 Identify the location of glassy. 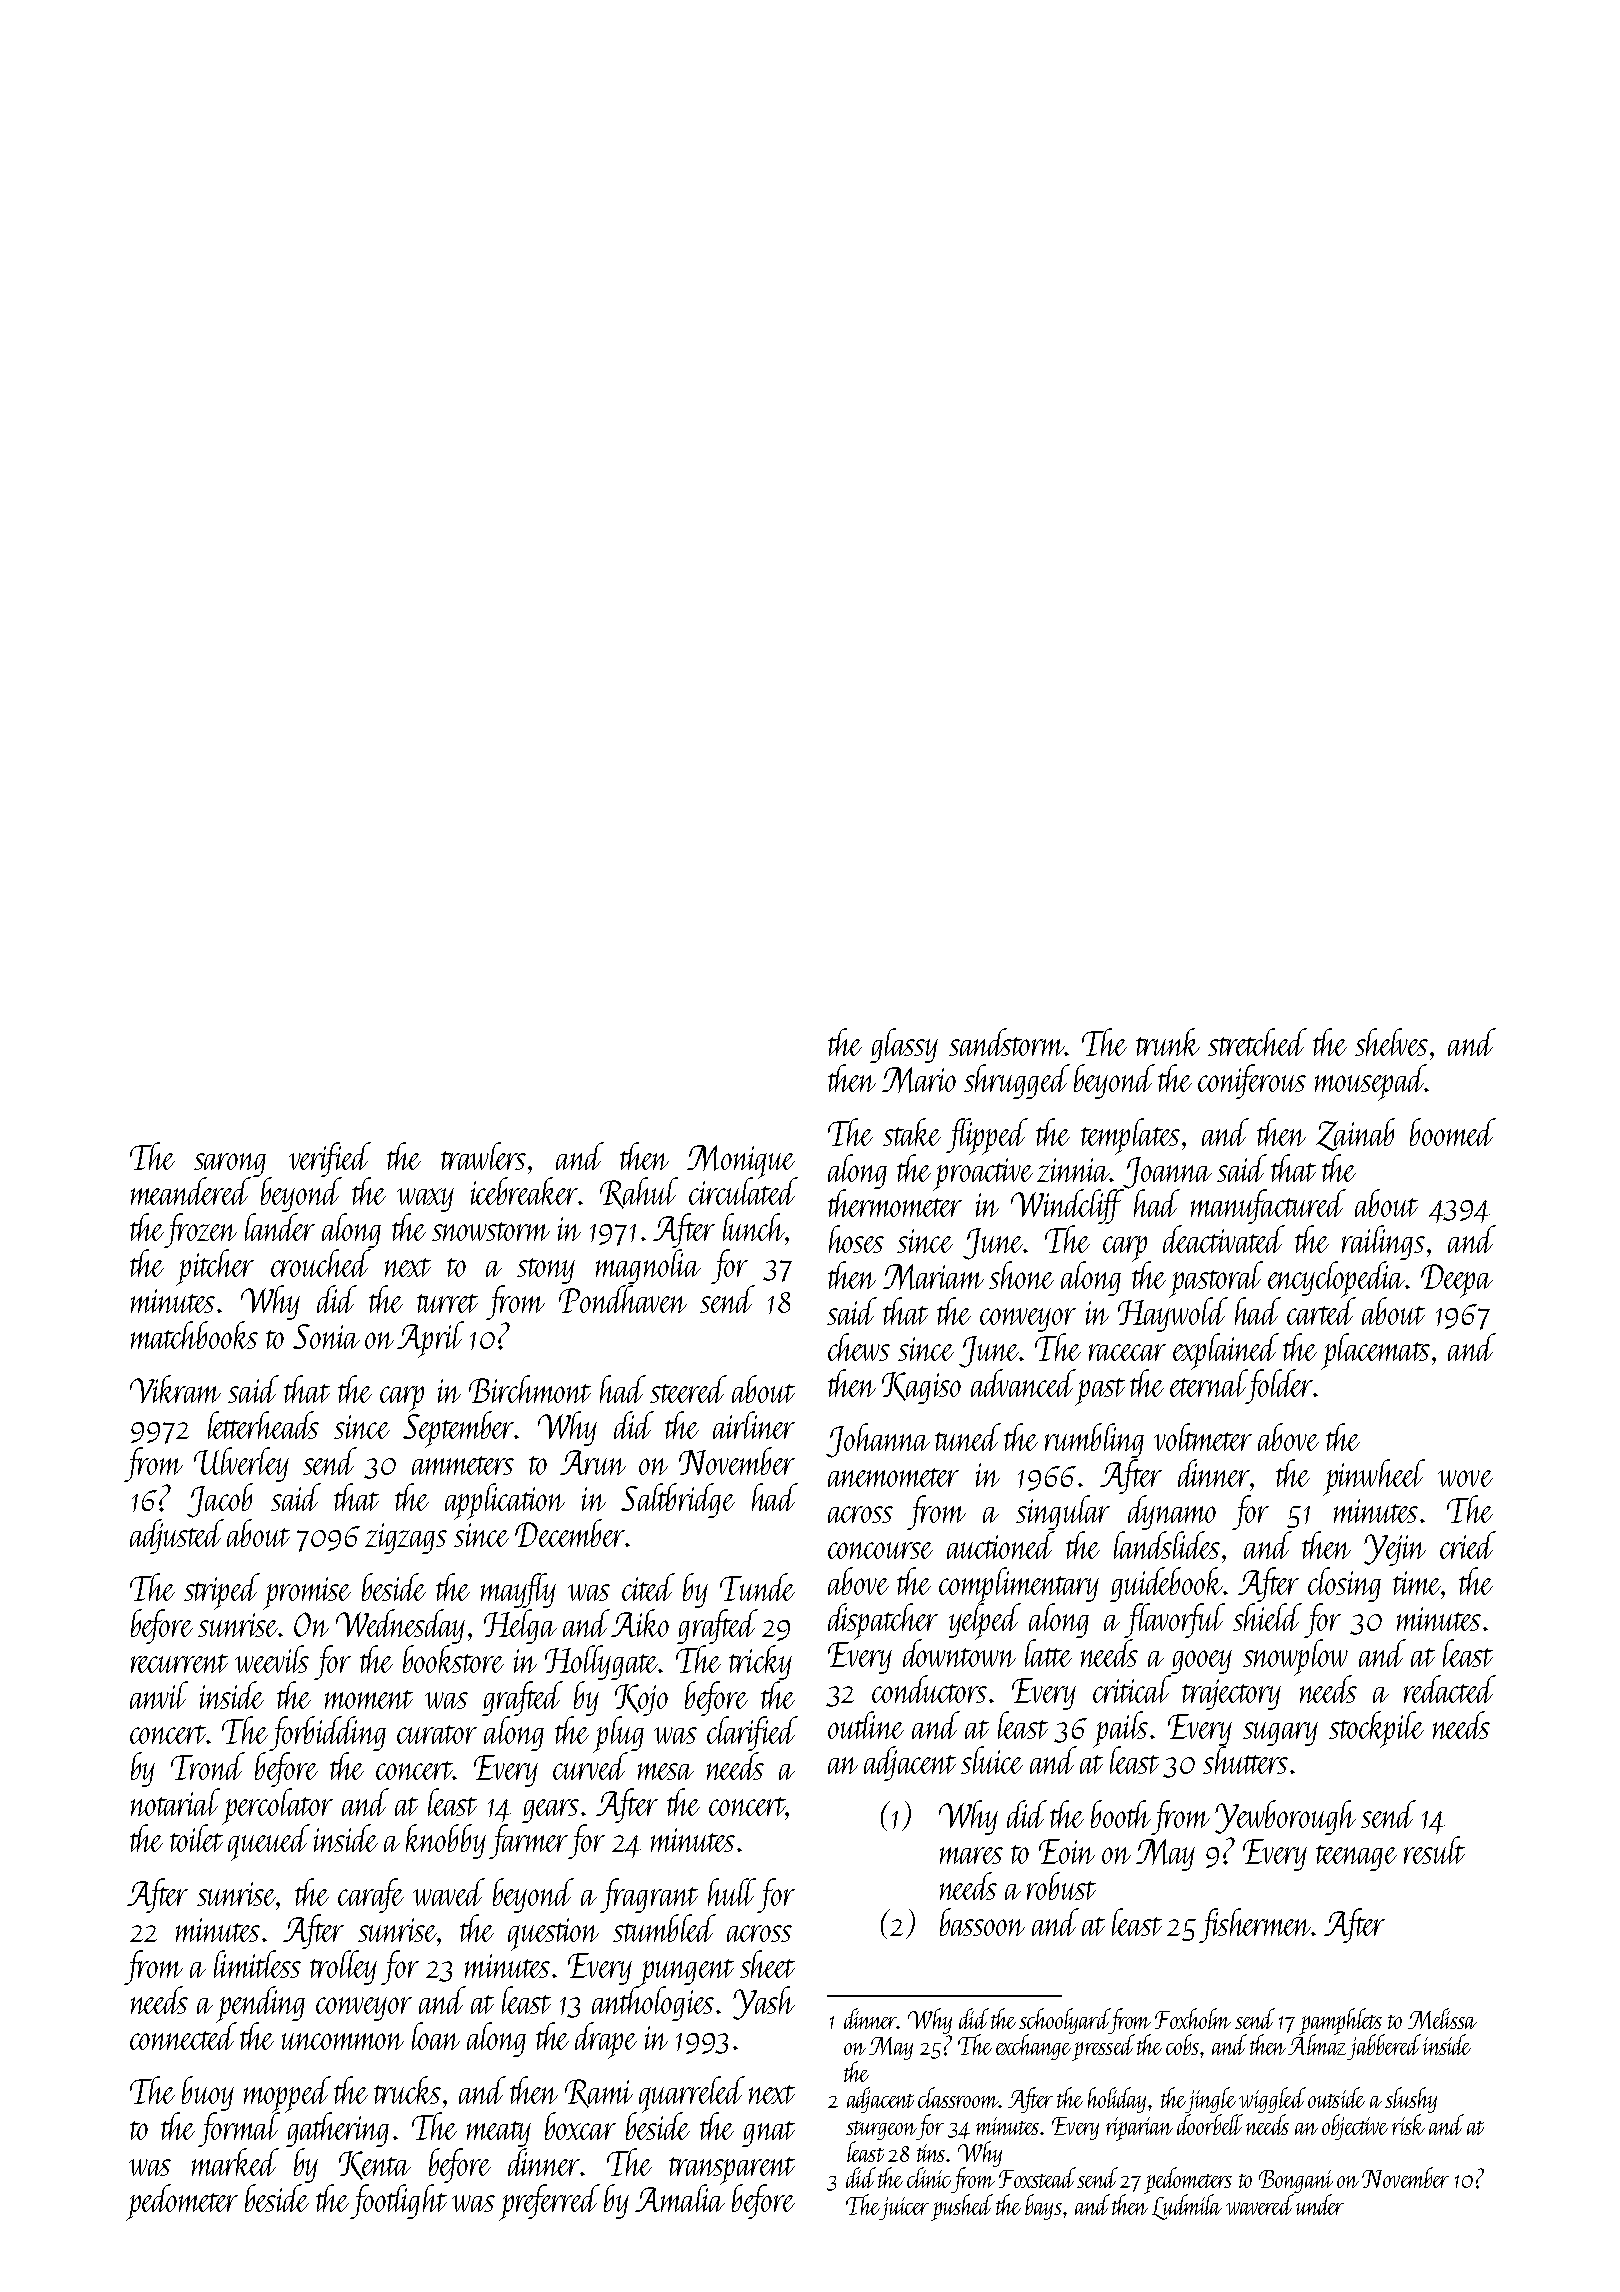
(904, 1045).
